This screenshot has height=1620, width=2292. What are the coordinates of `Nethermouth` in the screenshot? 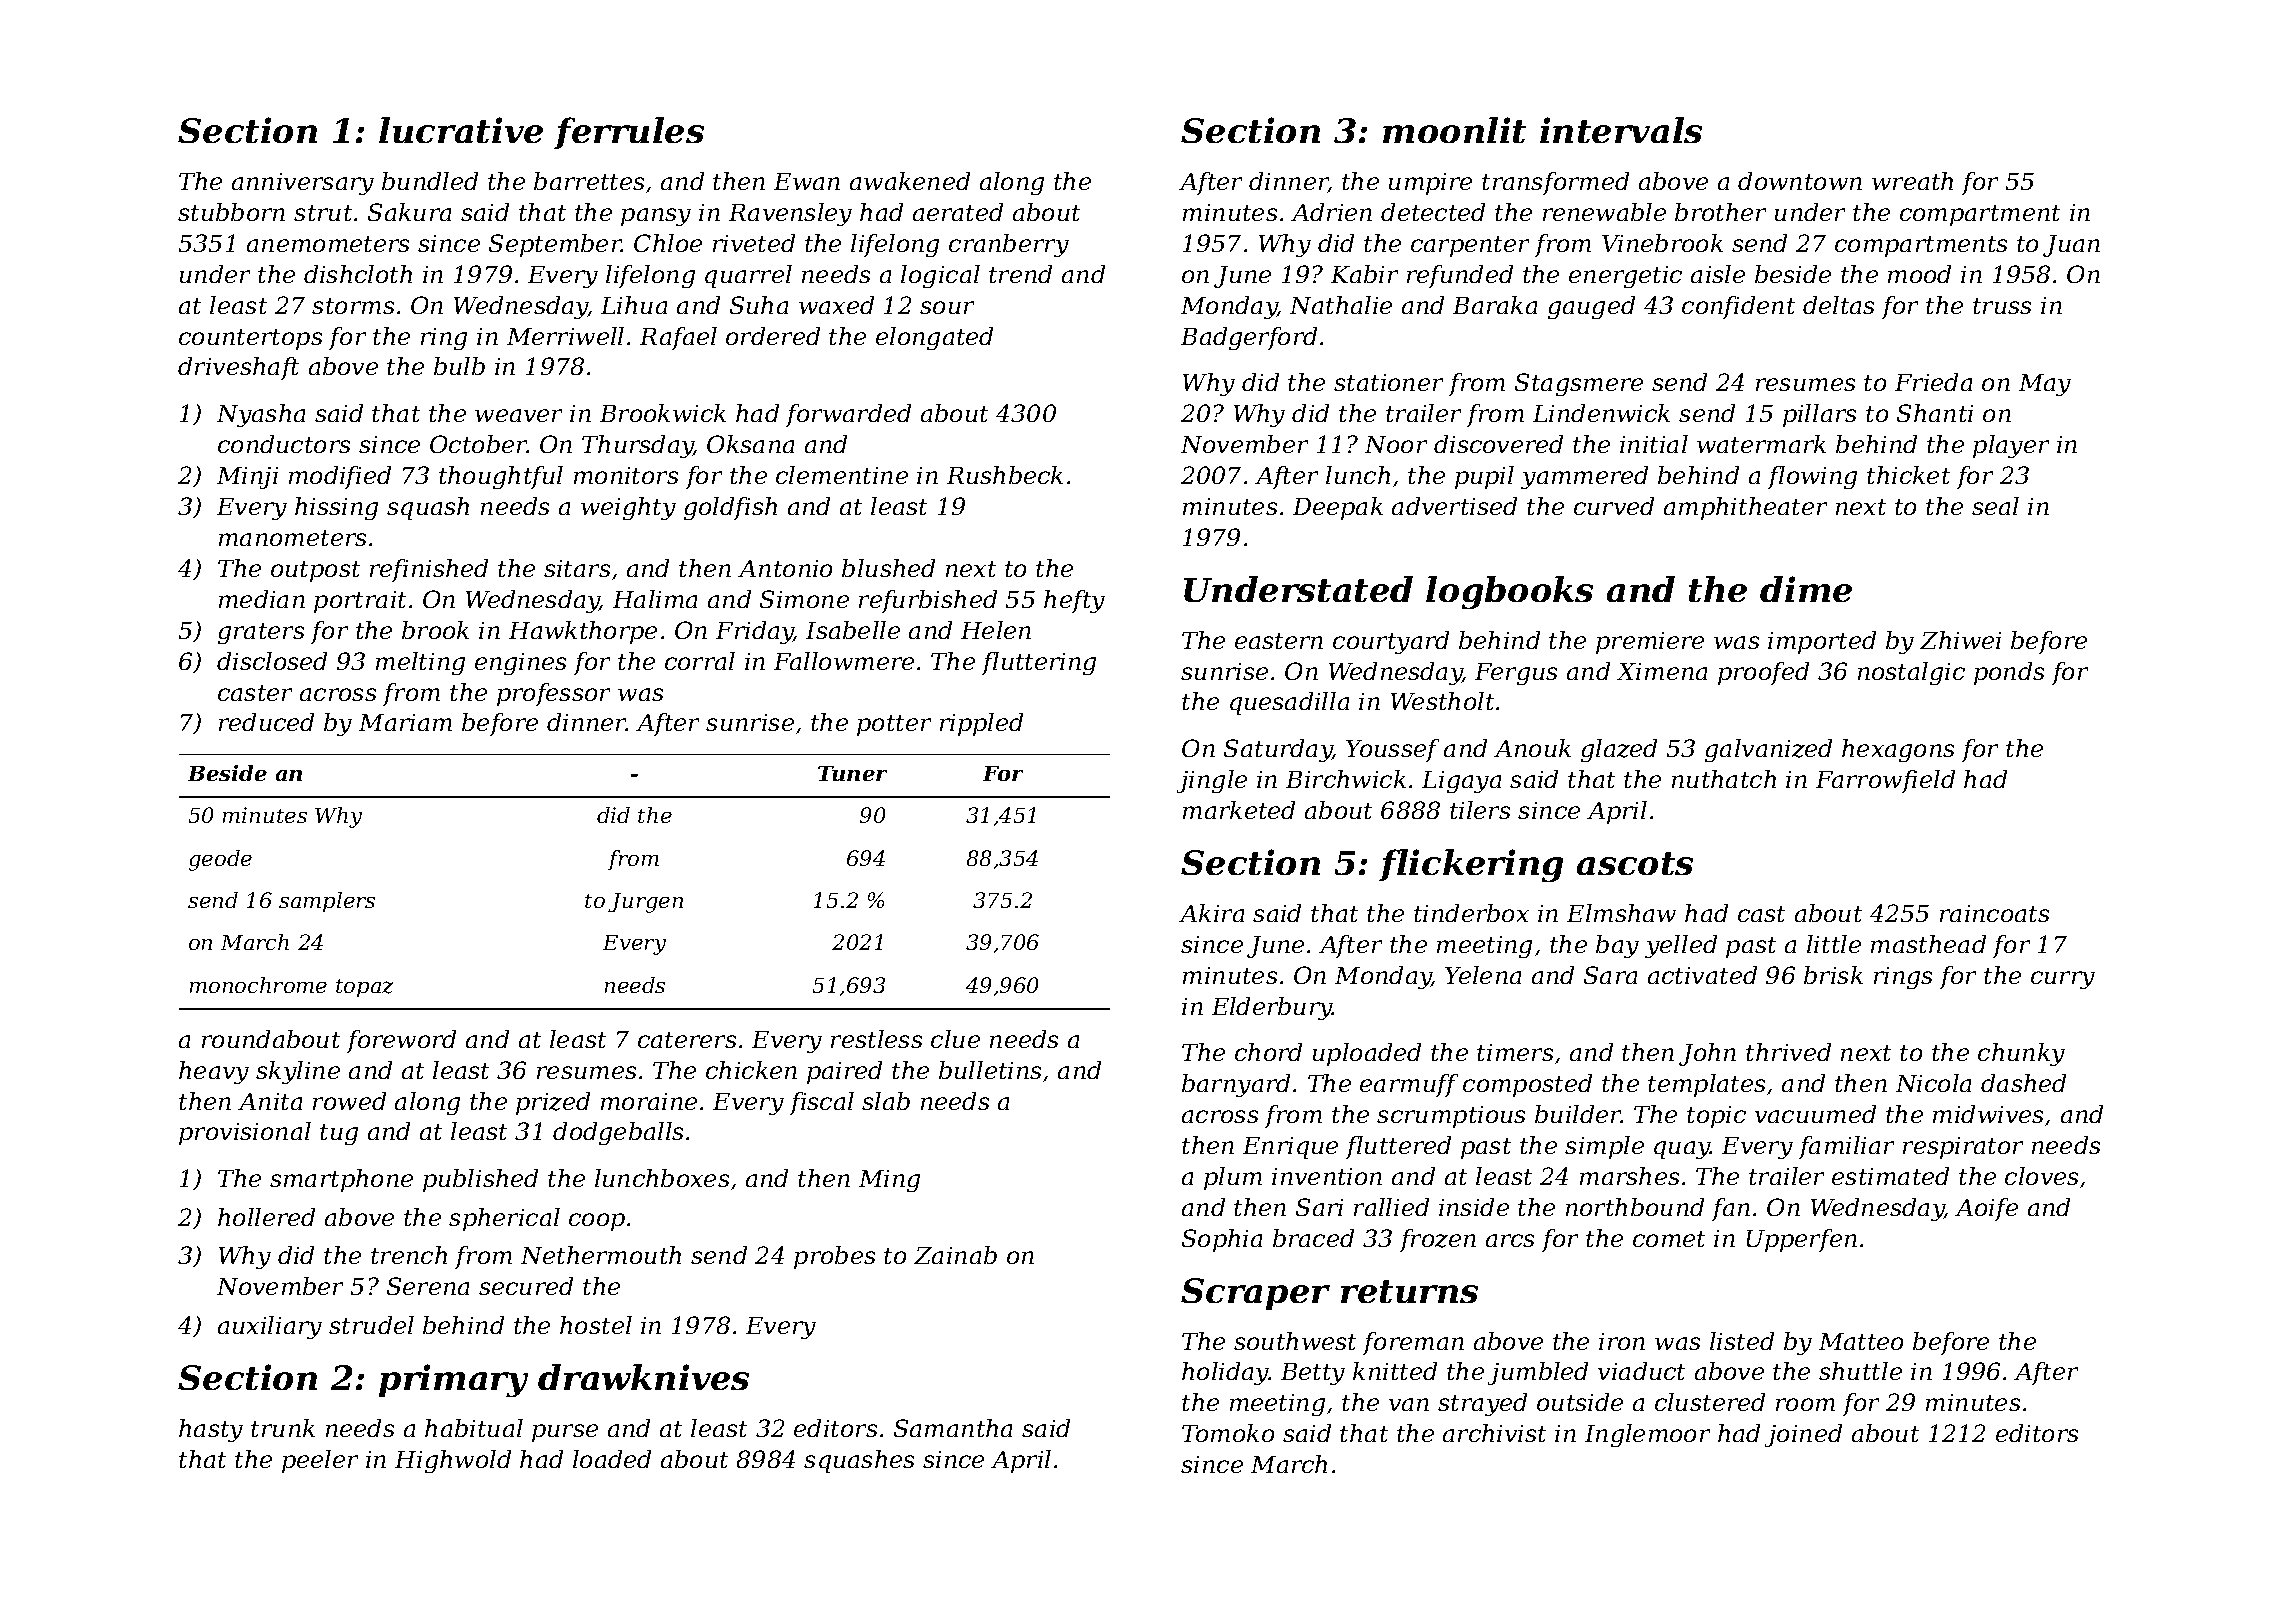 It's located at (601, 1255).
